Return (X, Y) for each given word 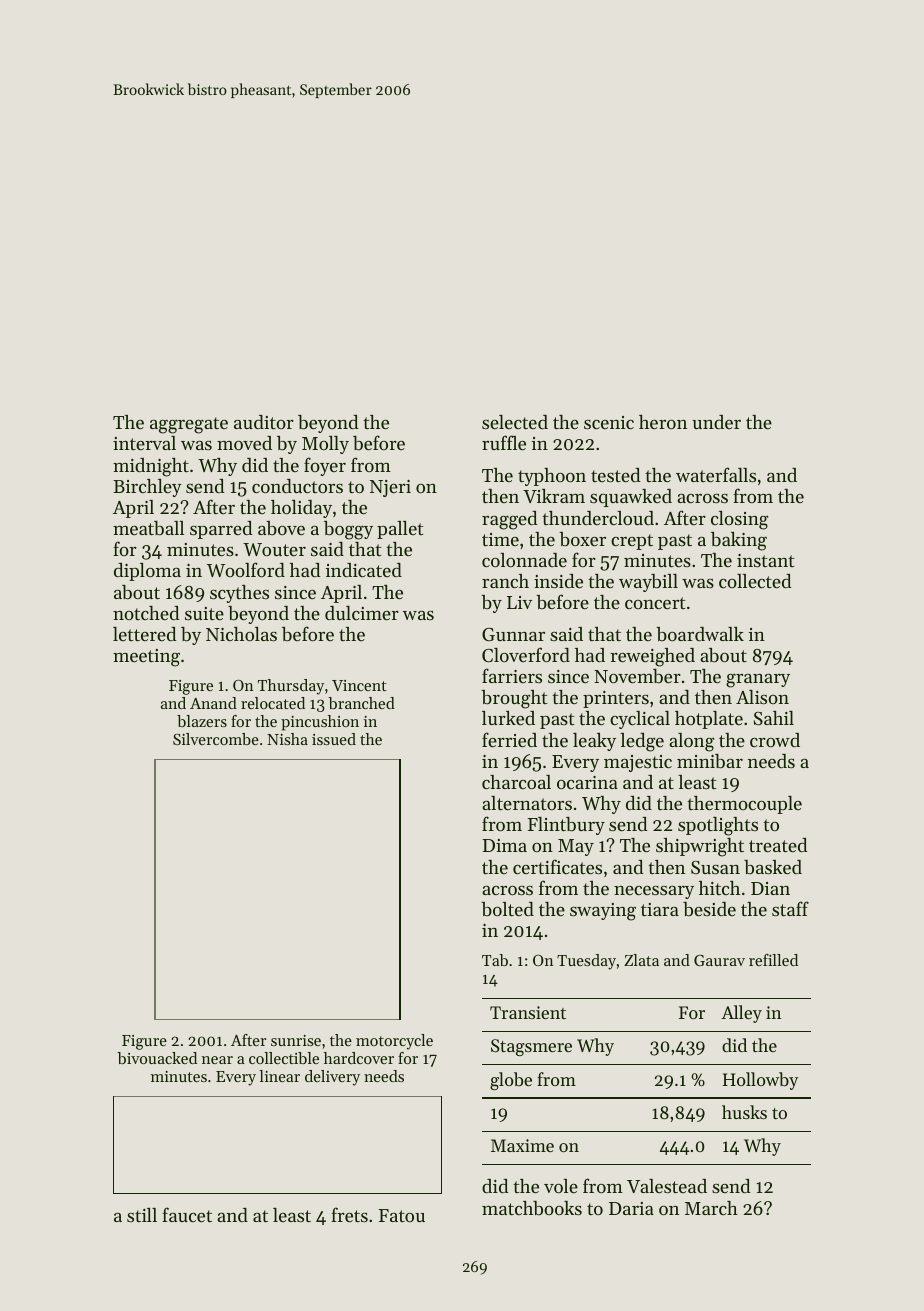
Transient (528, 1012)
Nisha (287, 739)
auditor (264, 422)
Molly (325, 445)
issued (334, 739)
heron (663, 422)
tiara (660, 909)
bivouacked (157, 1058)
